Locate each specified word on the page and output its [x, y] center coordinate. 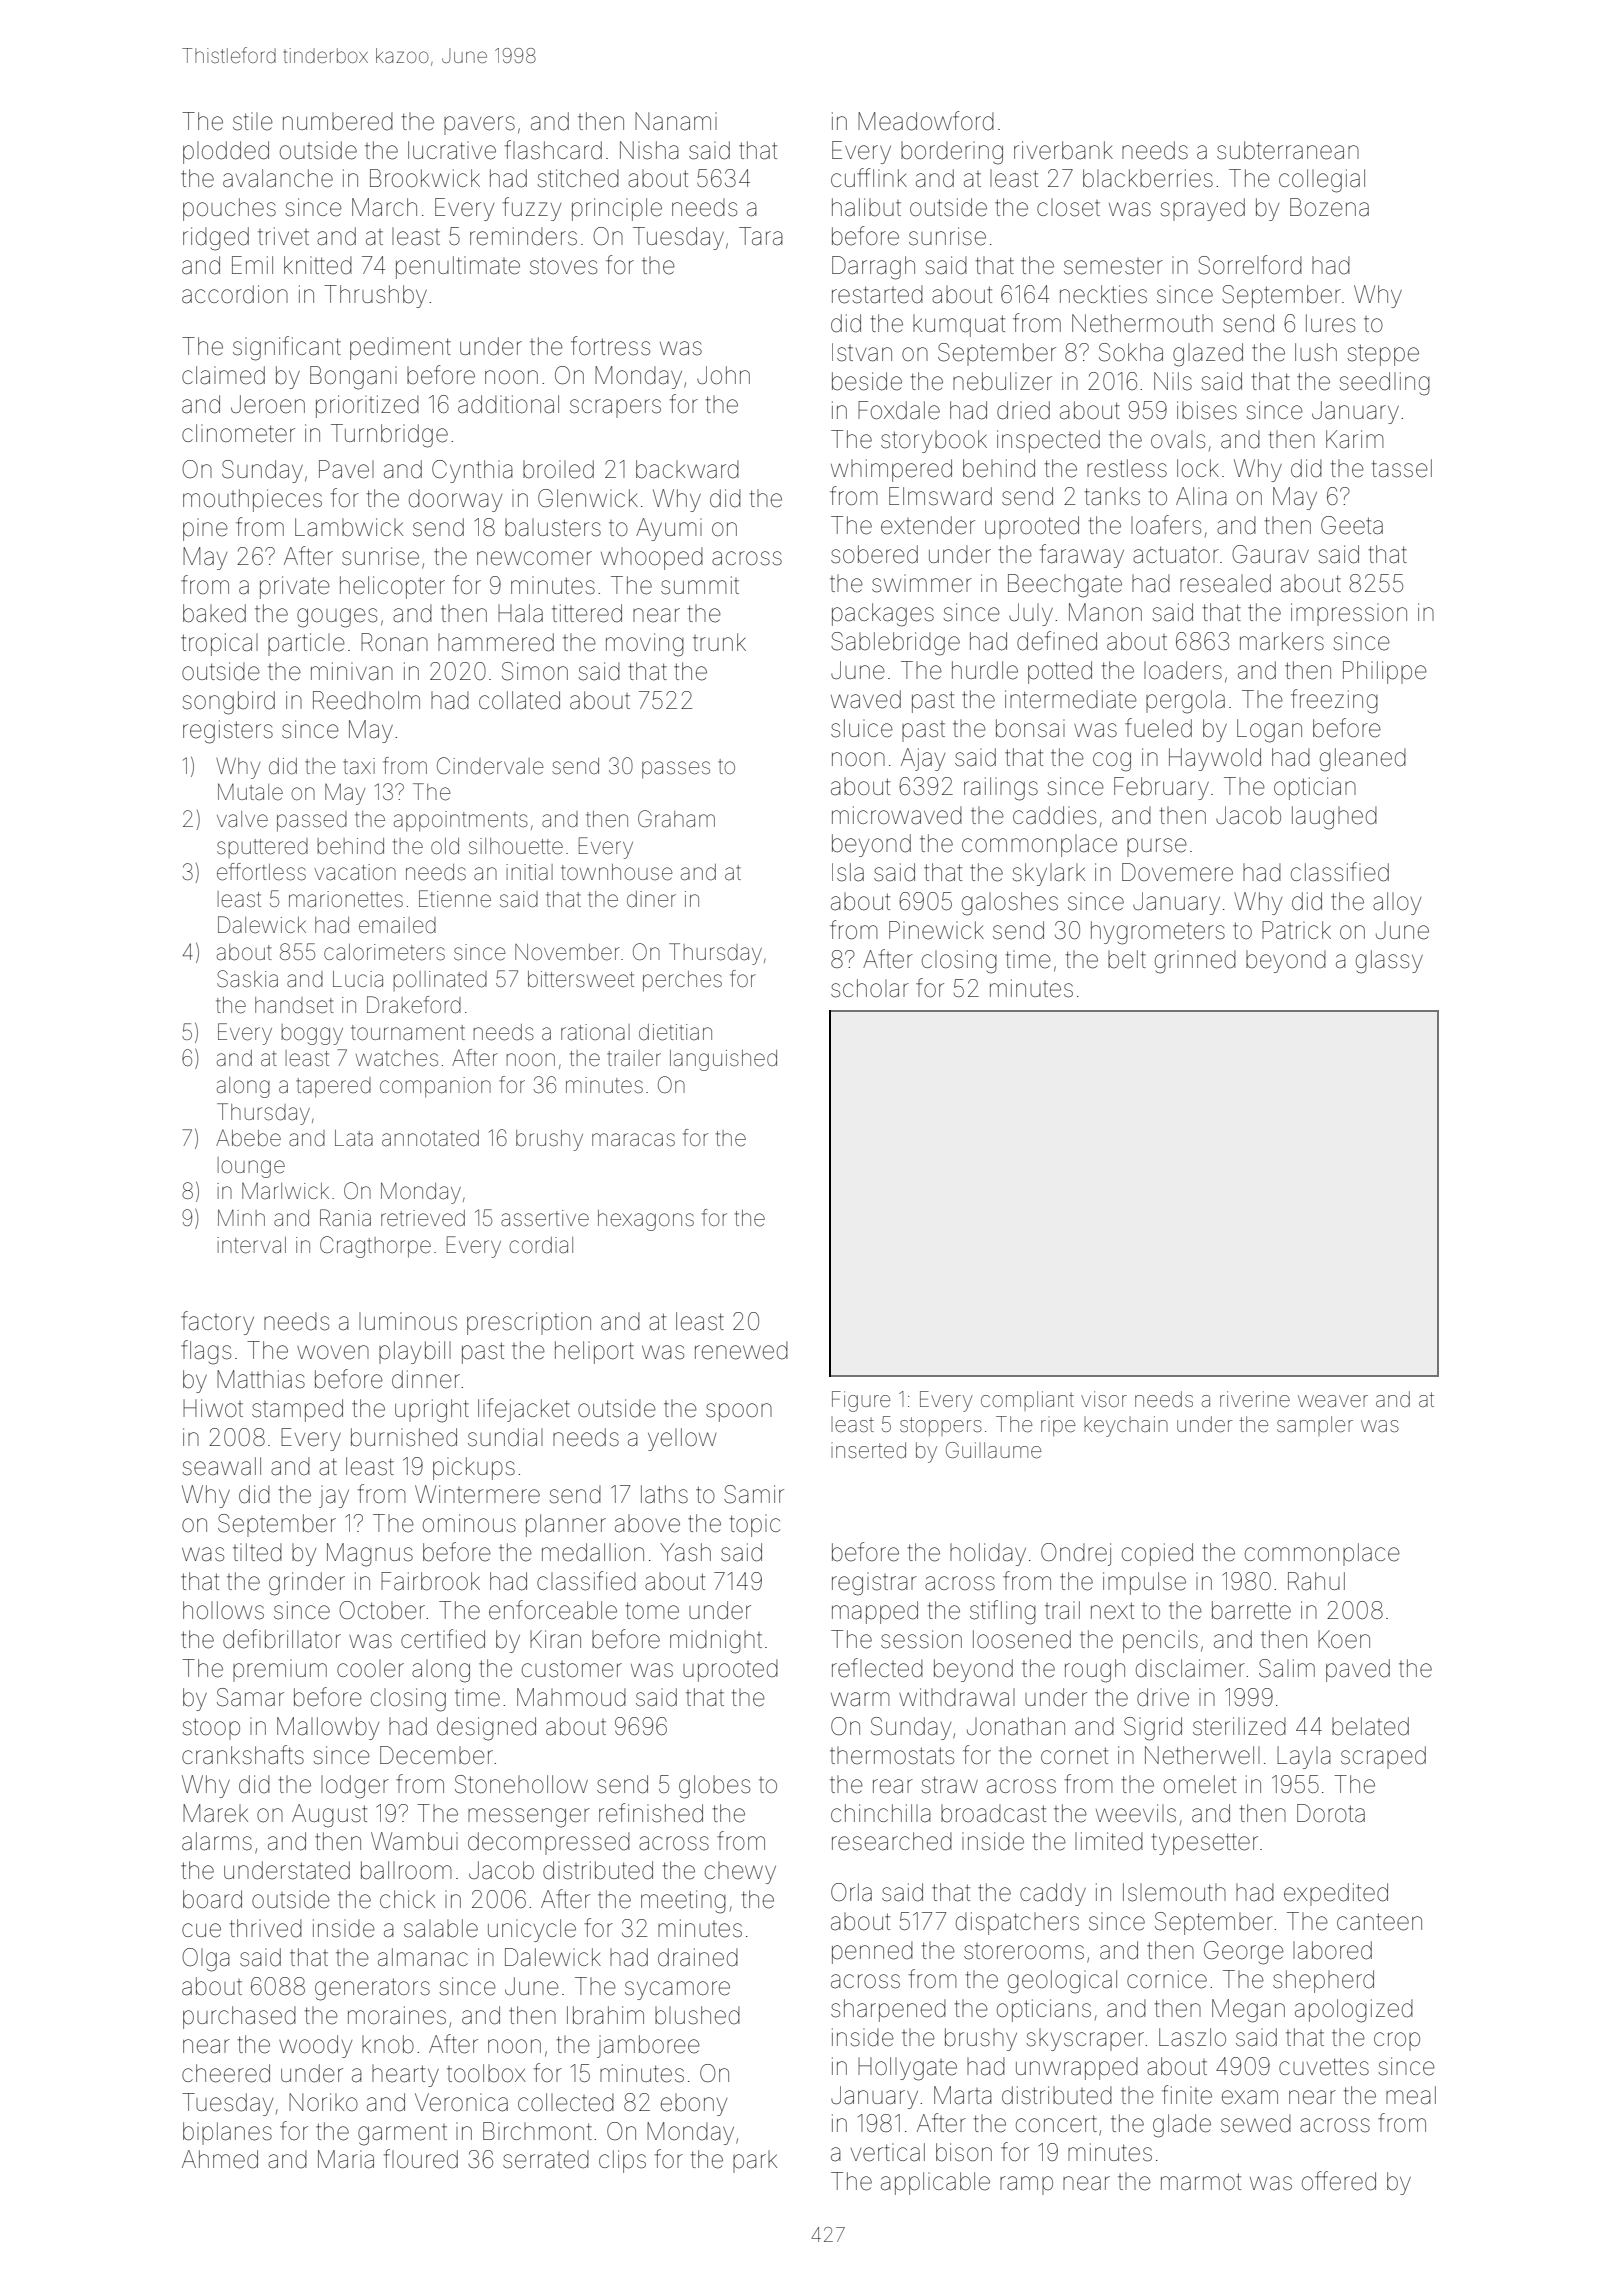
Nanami [676, 121]
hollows [223, 1610]
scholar [870, 988]
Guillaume [993, 1450]
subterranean [1288, 150]
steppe [1383, 355]
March [384, 207]
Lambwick [349, 527]
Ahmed [220, 2159]
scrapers [615, 408]
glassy [1389, 962]
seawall [221, 1466]
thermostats [892, 1755]
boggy [312, 1034]
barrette [1251, 1610]
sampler [1315, 1426]
